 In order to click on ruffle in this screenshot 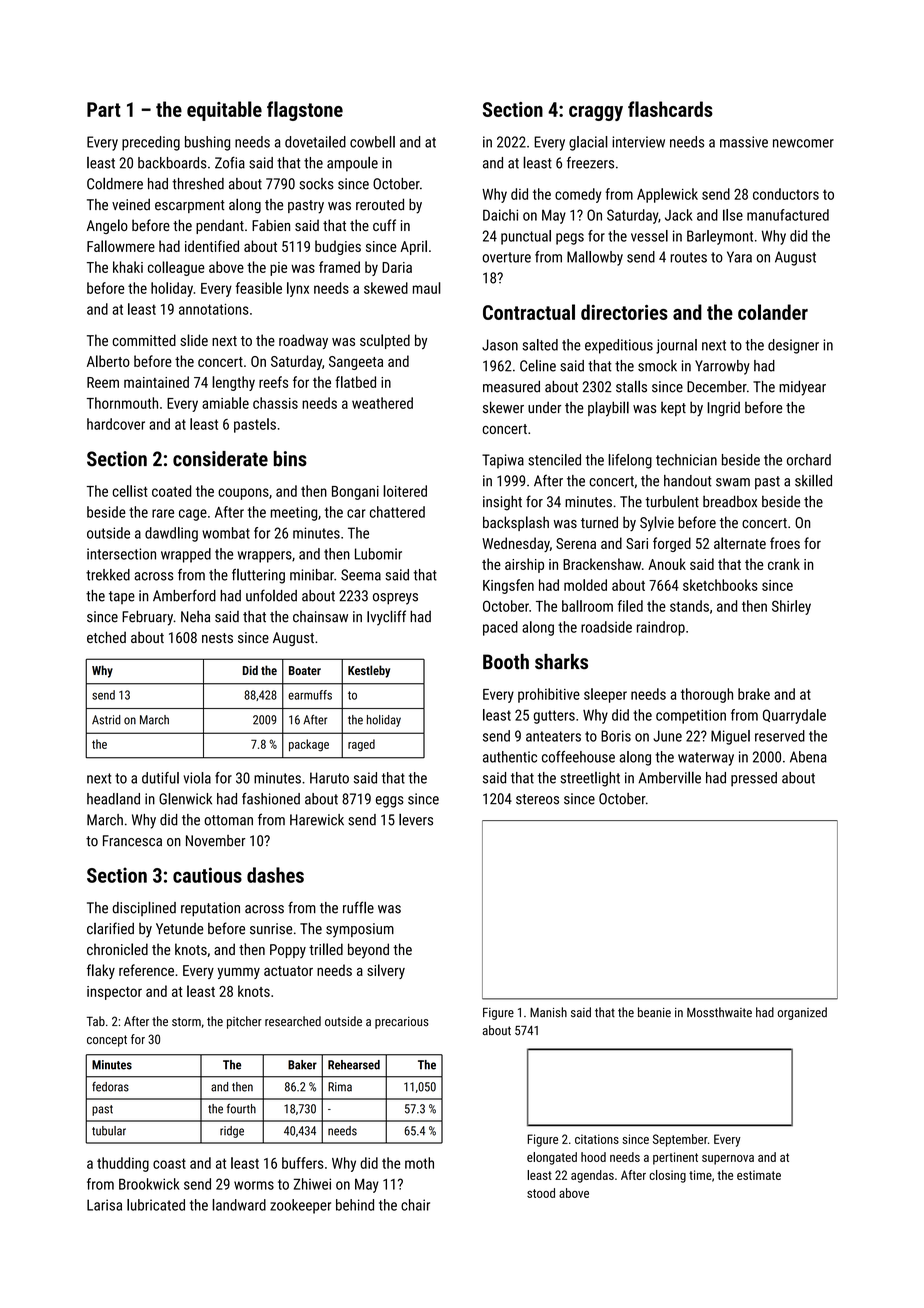, I will do `click(358, 907)`.
